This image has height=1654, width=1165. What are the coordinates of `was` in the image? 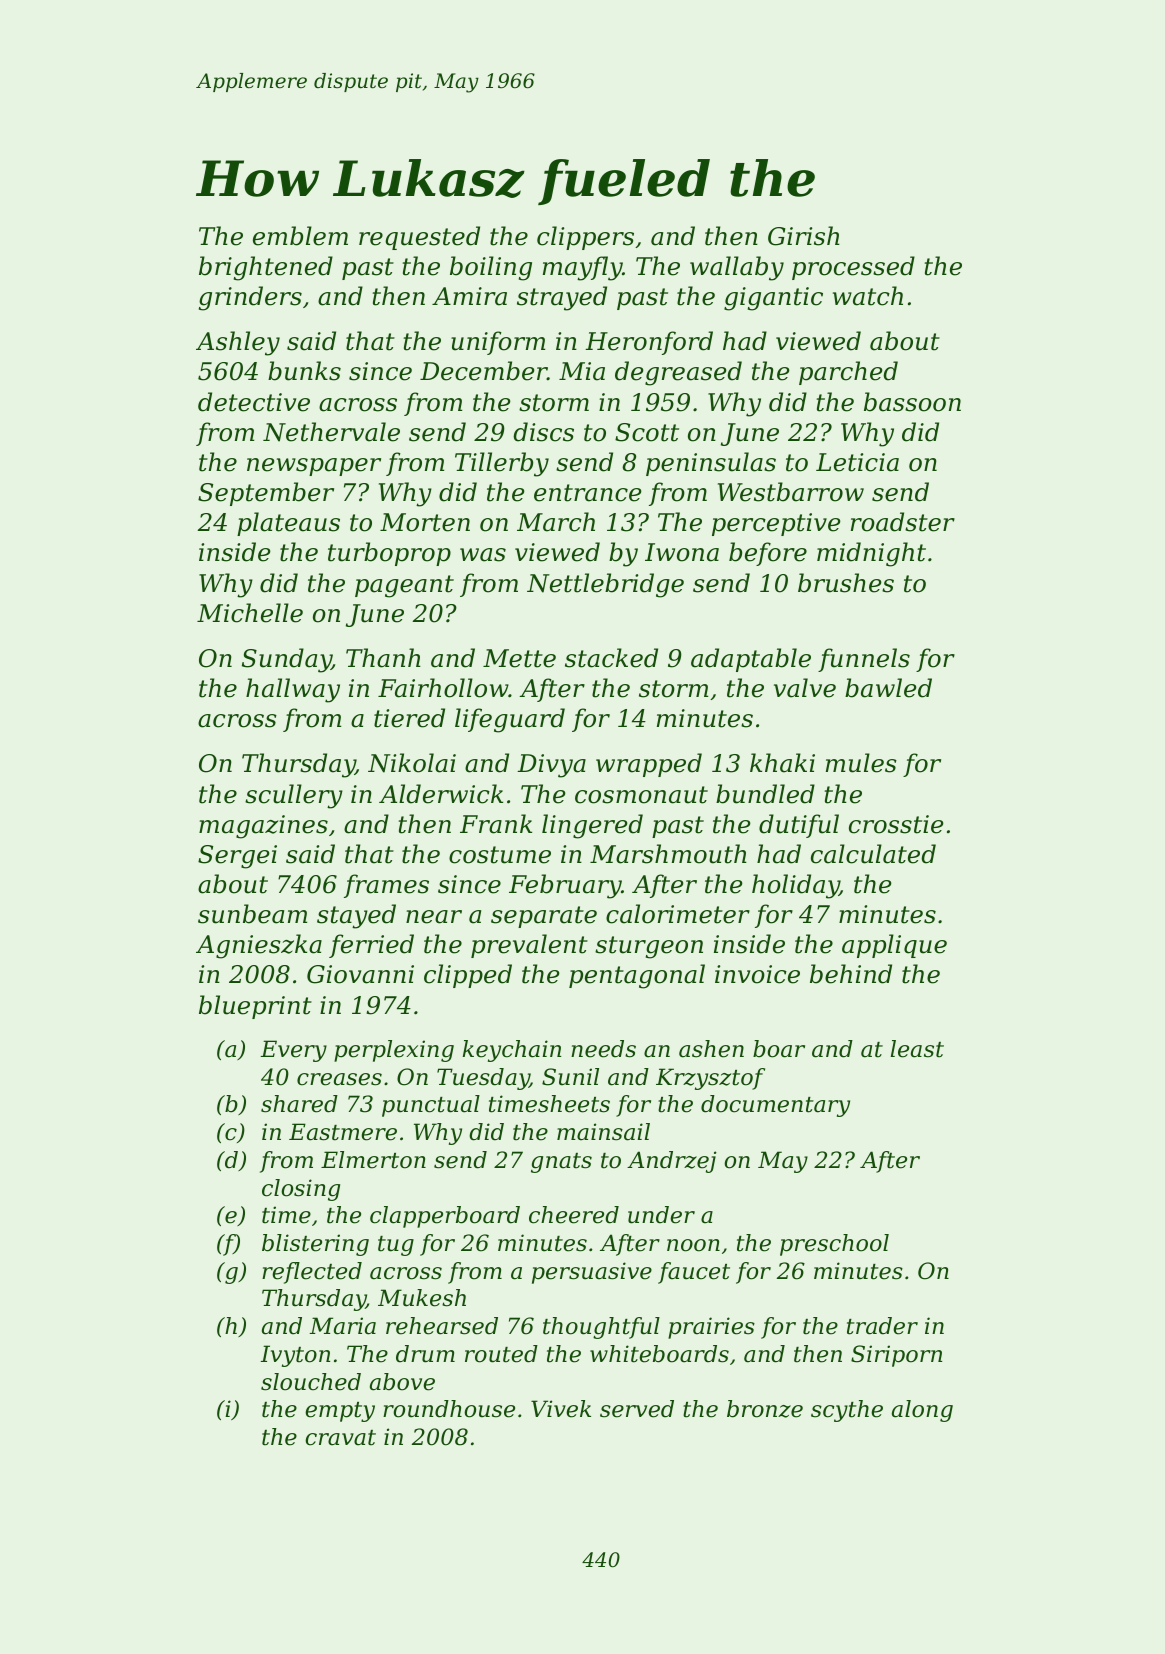 It's located at (483, 555).
